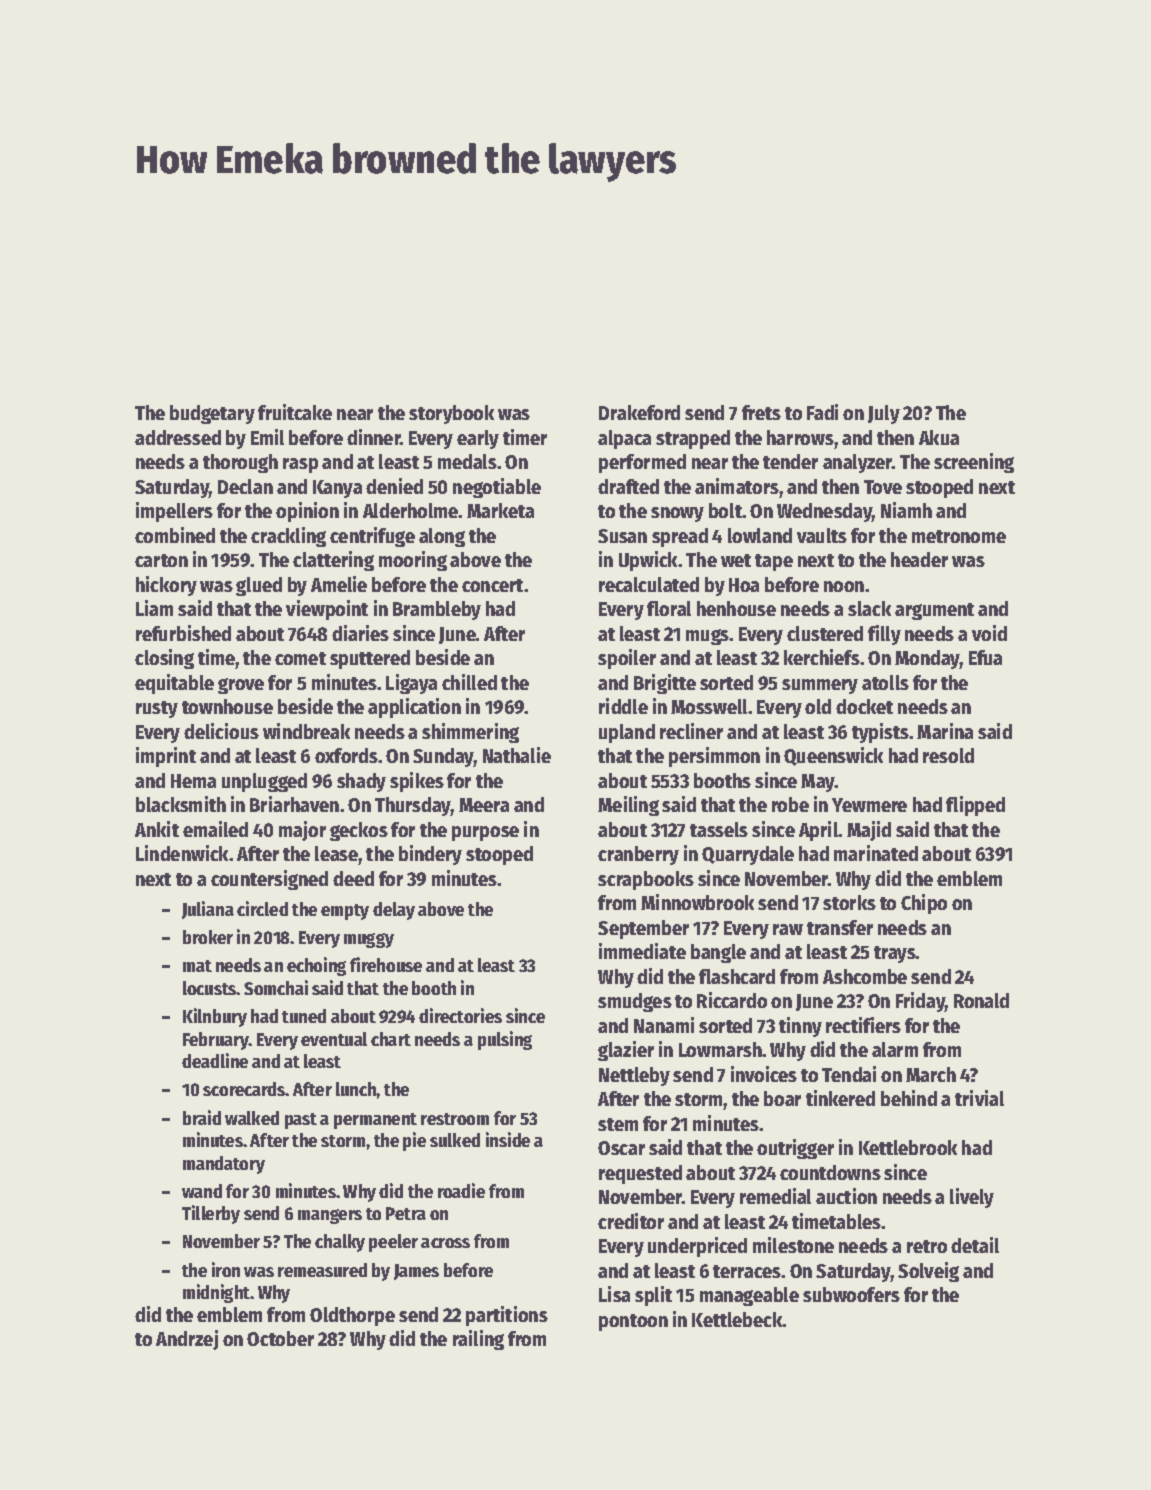 The image size is (1151, 1490). Describe the element at coordinates (884, 414) in the image. I see `July` at that location.
